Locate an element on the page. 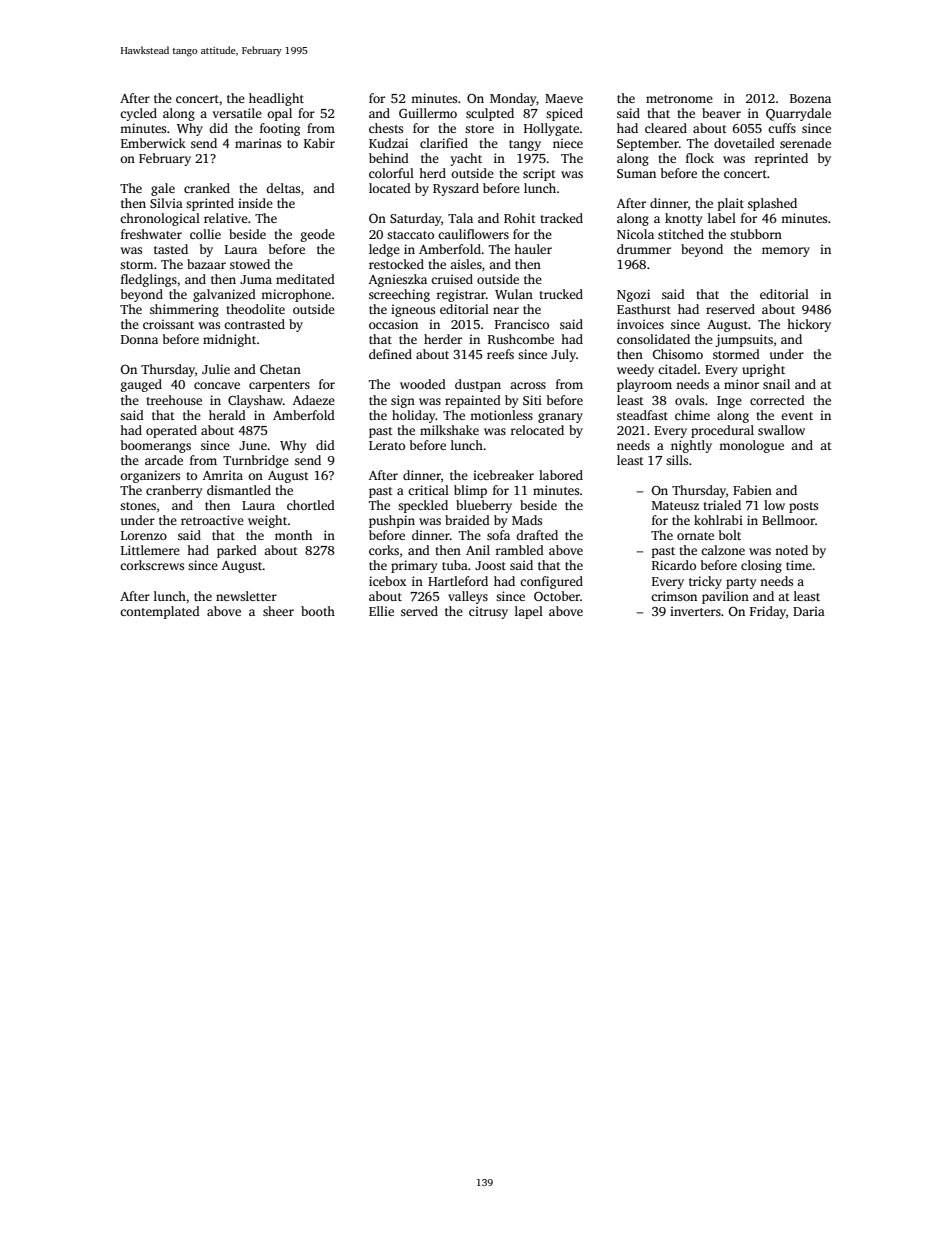 Image resolution: width=952 pixels, height=1233 pixels. Ricardo is located at coordinates (674, 565).
